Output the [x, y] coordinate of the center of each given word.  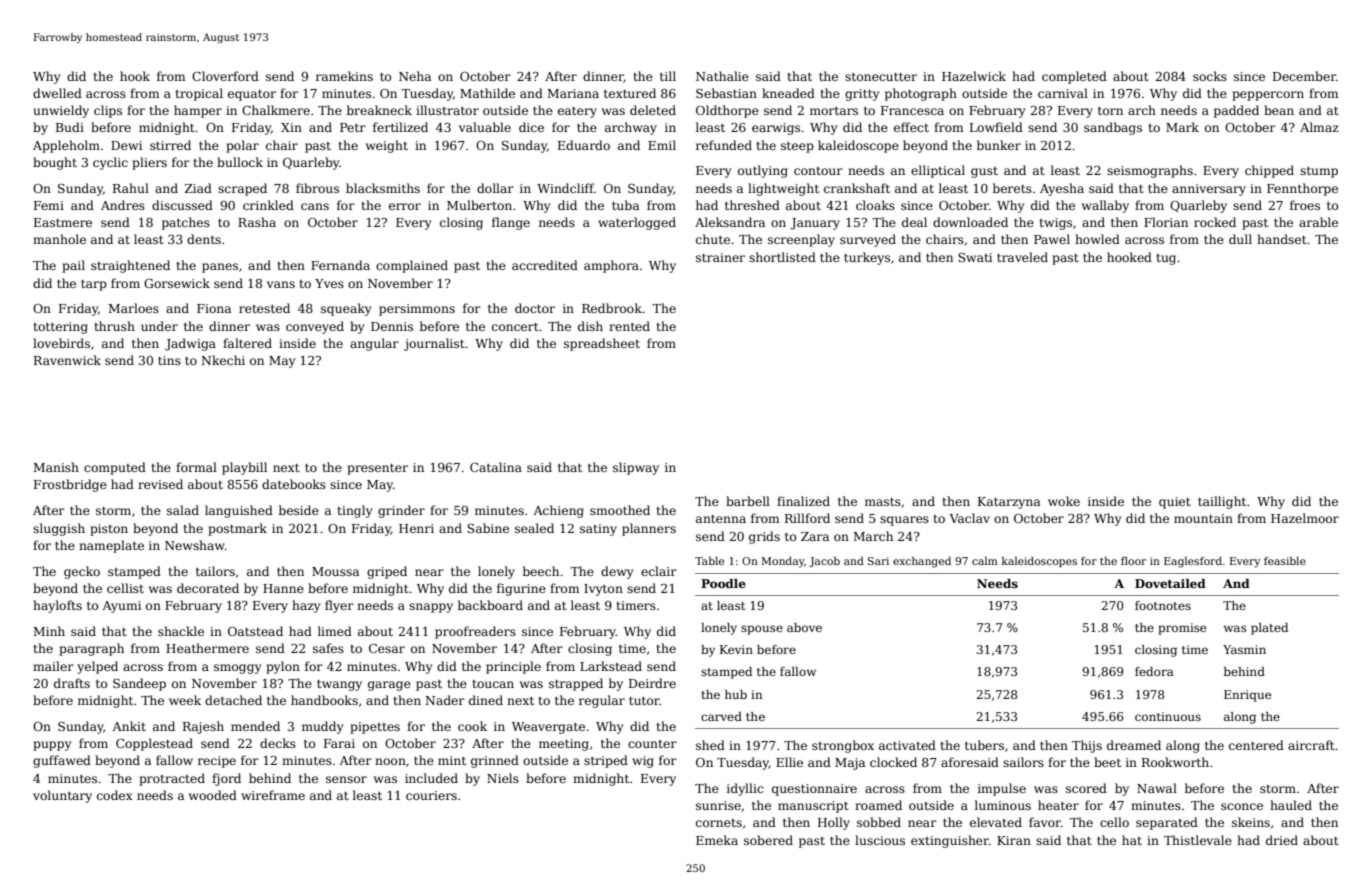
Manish [56, 467]
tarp [94, 285]
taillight [1222, 502]
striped [606, 761]
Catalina [496, 467]
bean [1279, 110]
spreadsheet [602, 344]
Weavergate [548, 728]
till [668, 76]
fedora [1154, 671]
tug [1166, 259]
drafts [72, 683]
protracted [172, 779]
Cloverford [225, 76]
